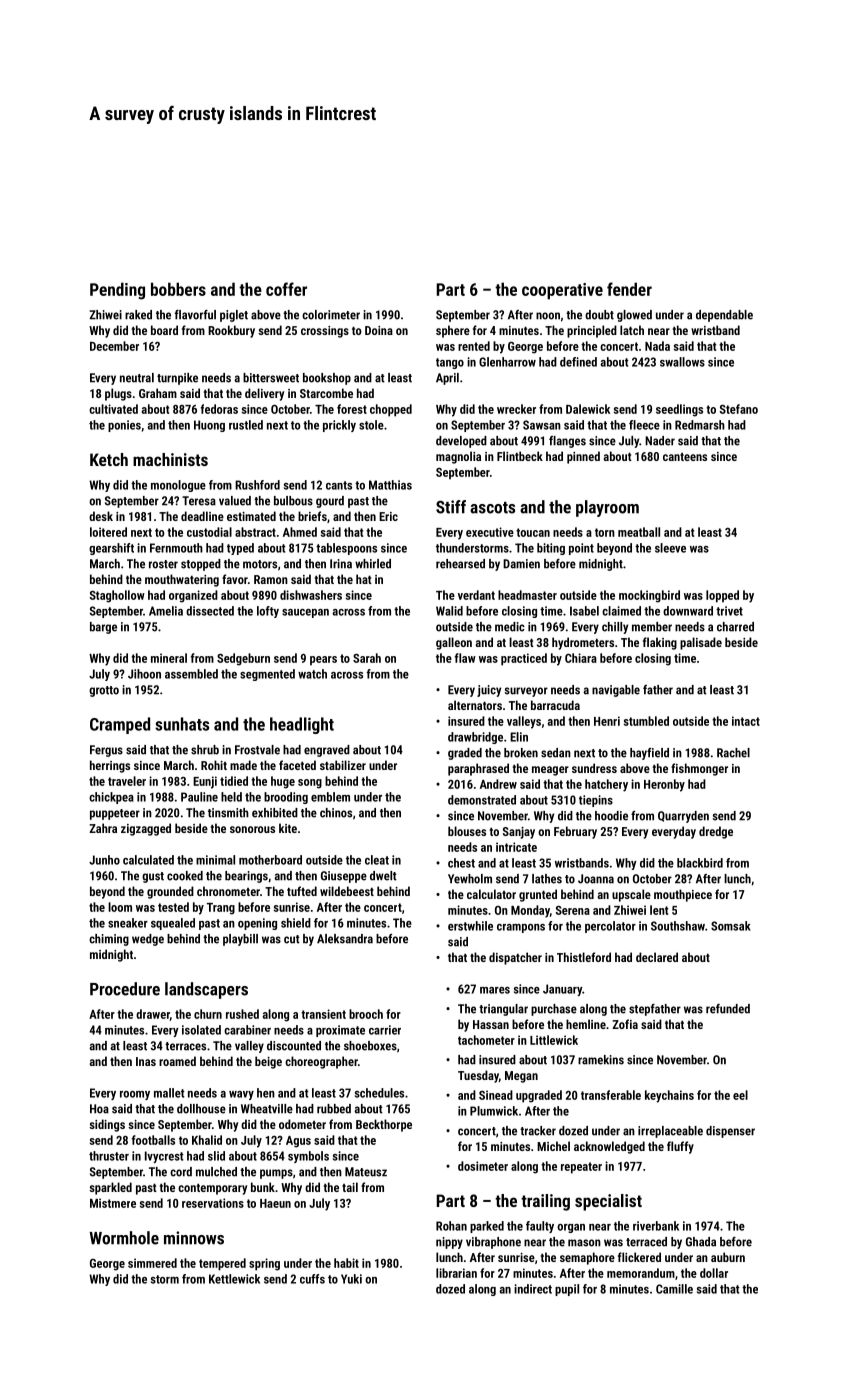 The height and width of the screenshot is (1400, 849). Describe the element at coordinates (701, 1242) in the screenshot. I see `Ghada` at that location.
